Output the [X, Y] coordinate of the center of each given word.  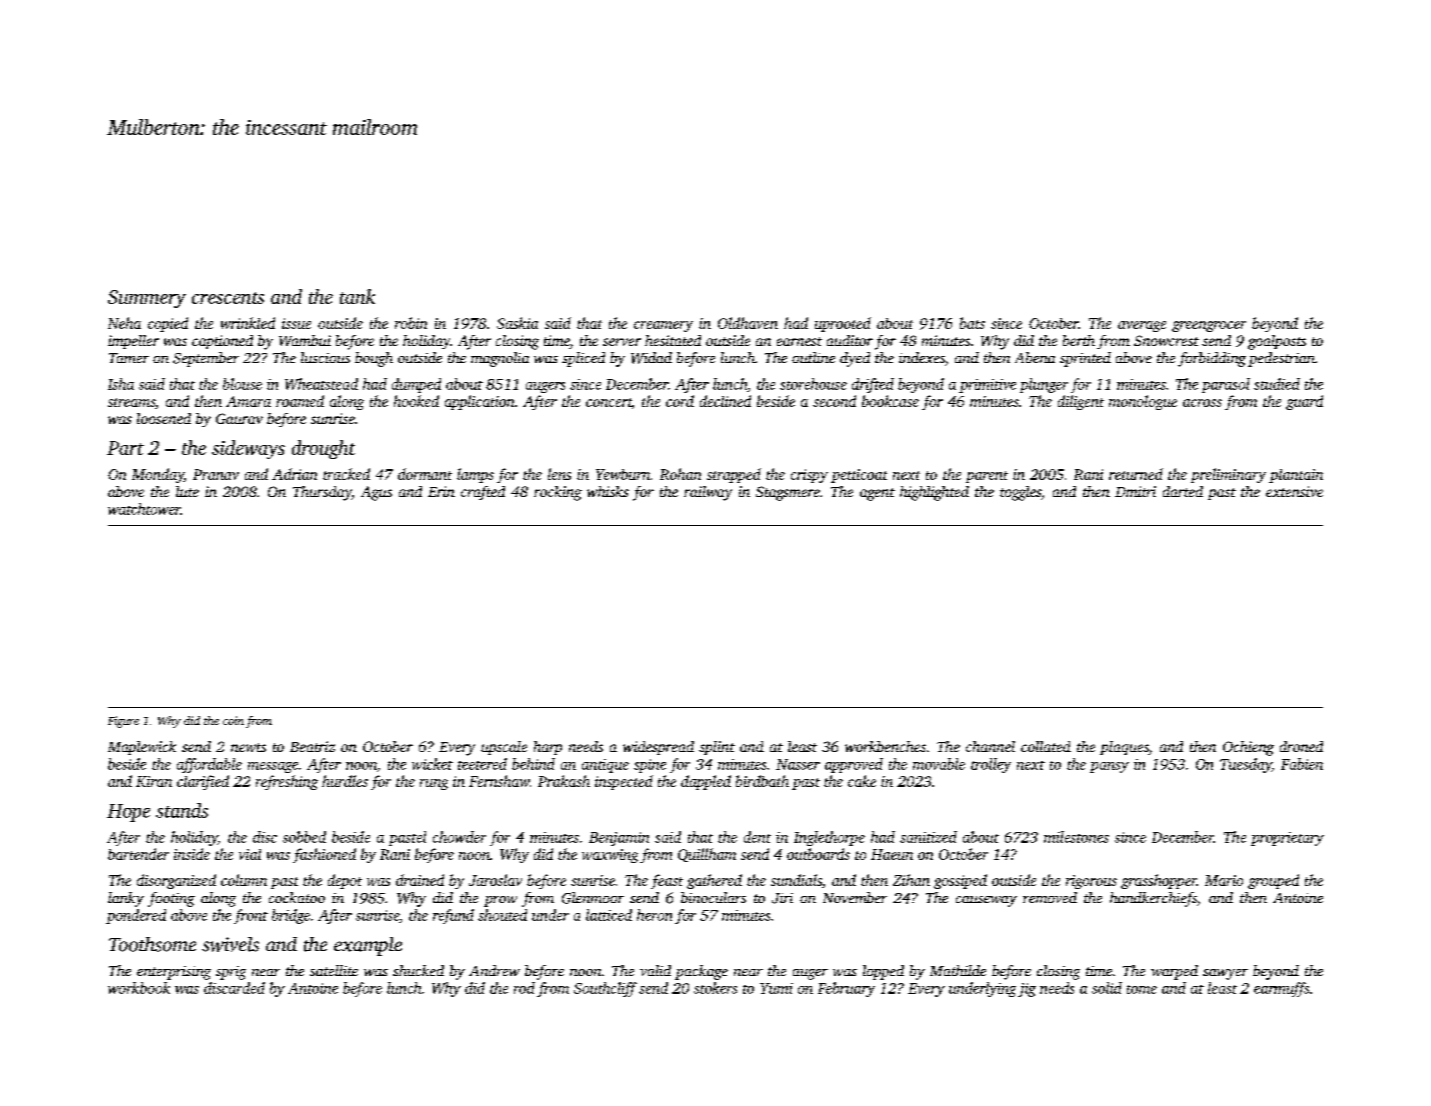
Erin [441, 491]
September [206, 359]
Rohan [680, 474]
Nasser [798, 764]
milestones [1076, 837]
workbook [139, 988]
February [846, 989]
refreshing [287, 782]
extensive [1294, 491]
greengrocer [1209, 326]
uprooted [843, 324]
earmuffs [1281, 989]
